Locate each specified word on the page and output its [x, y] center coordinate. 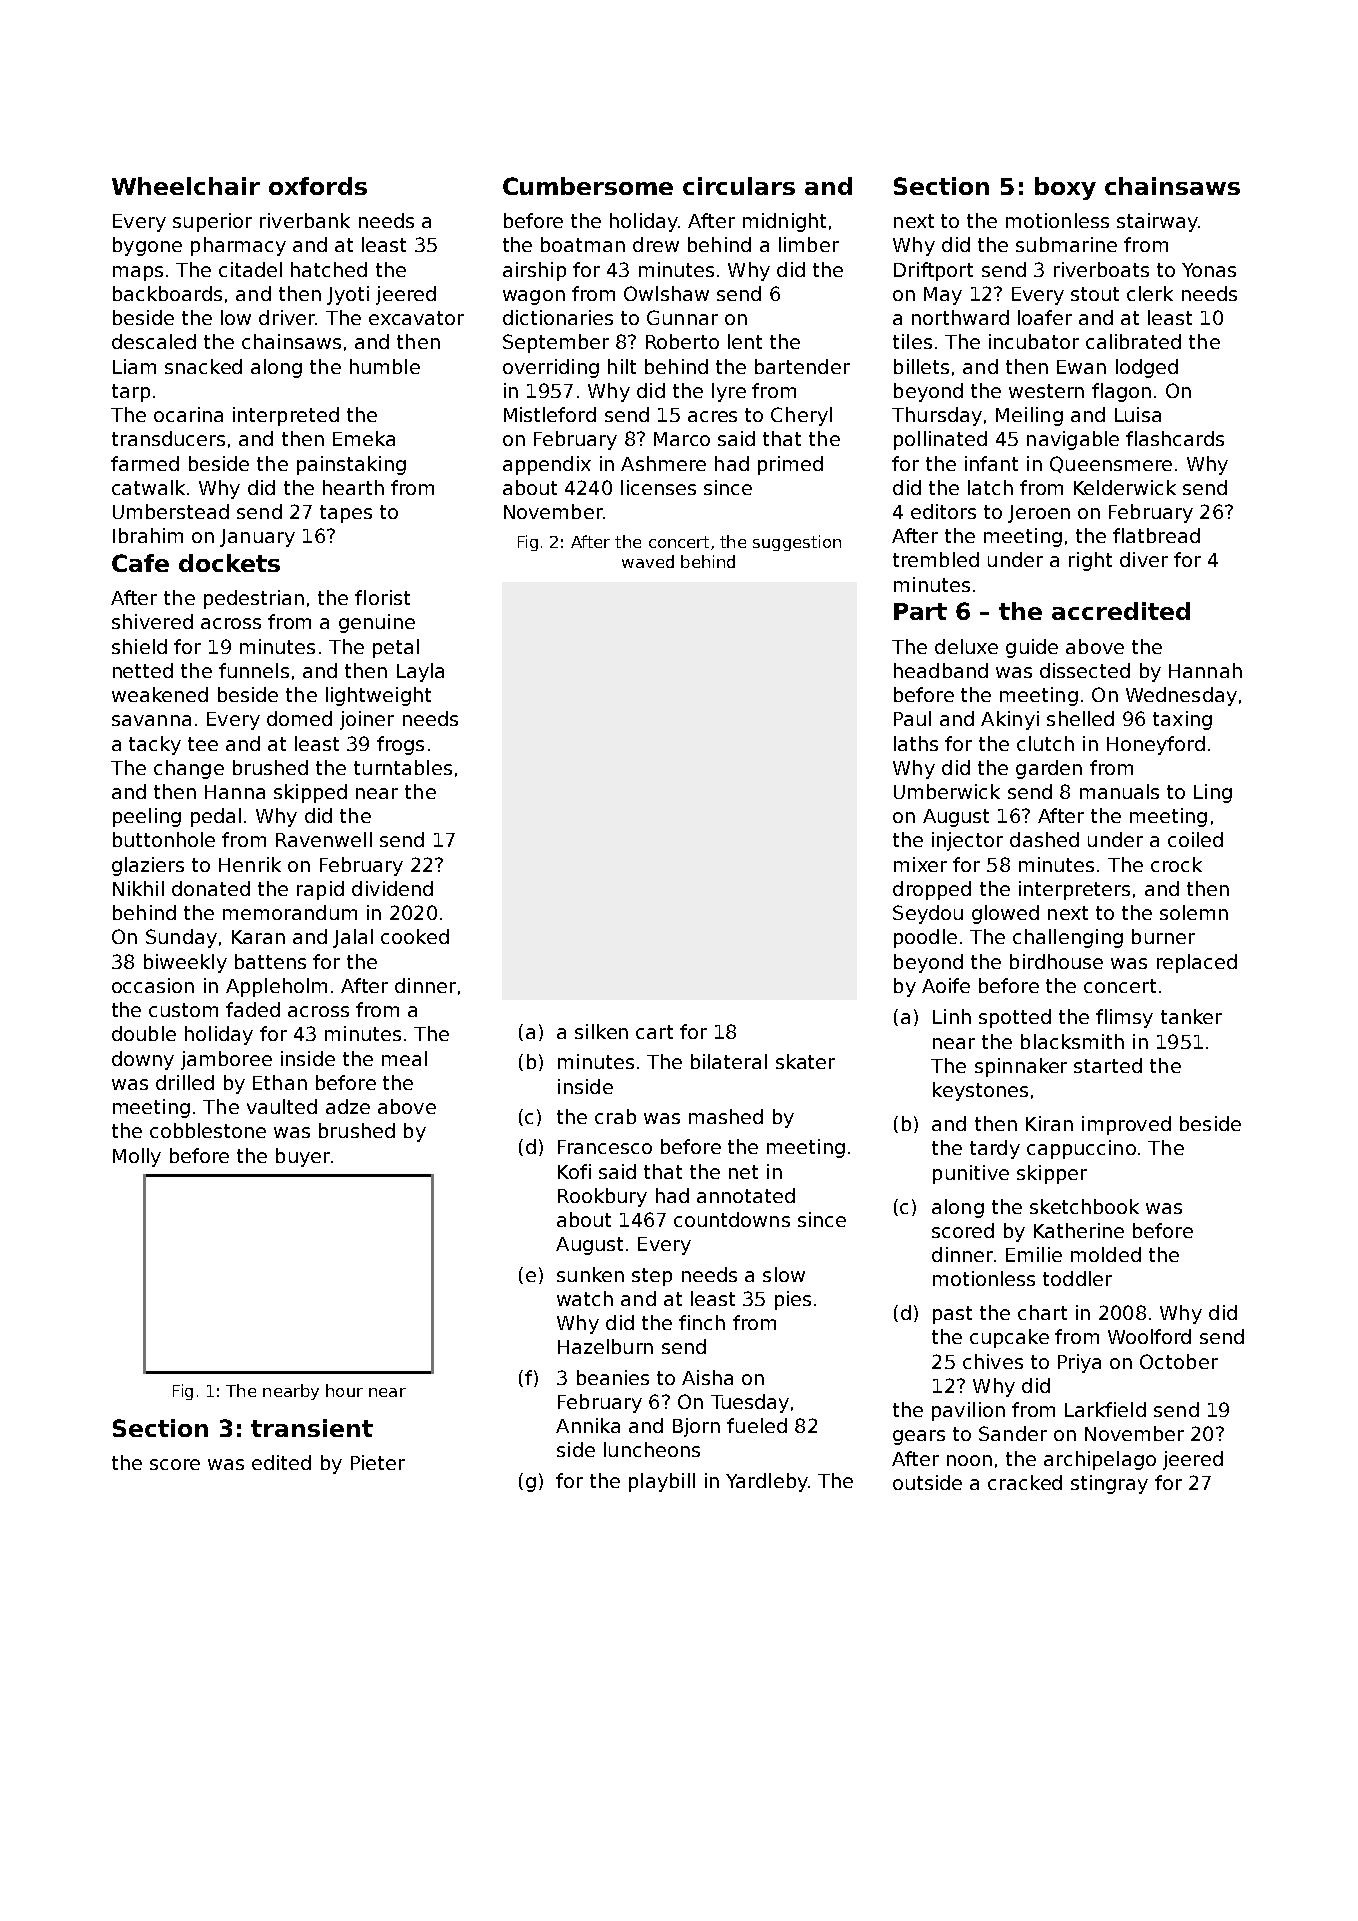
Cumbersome [588, 186]
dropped [932, 890]
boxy [1065, 188]
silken [601, 1031]
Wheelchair [186, 186]
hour [344, 1390]
